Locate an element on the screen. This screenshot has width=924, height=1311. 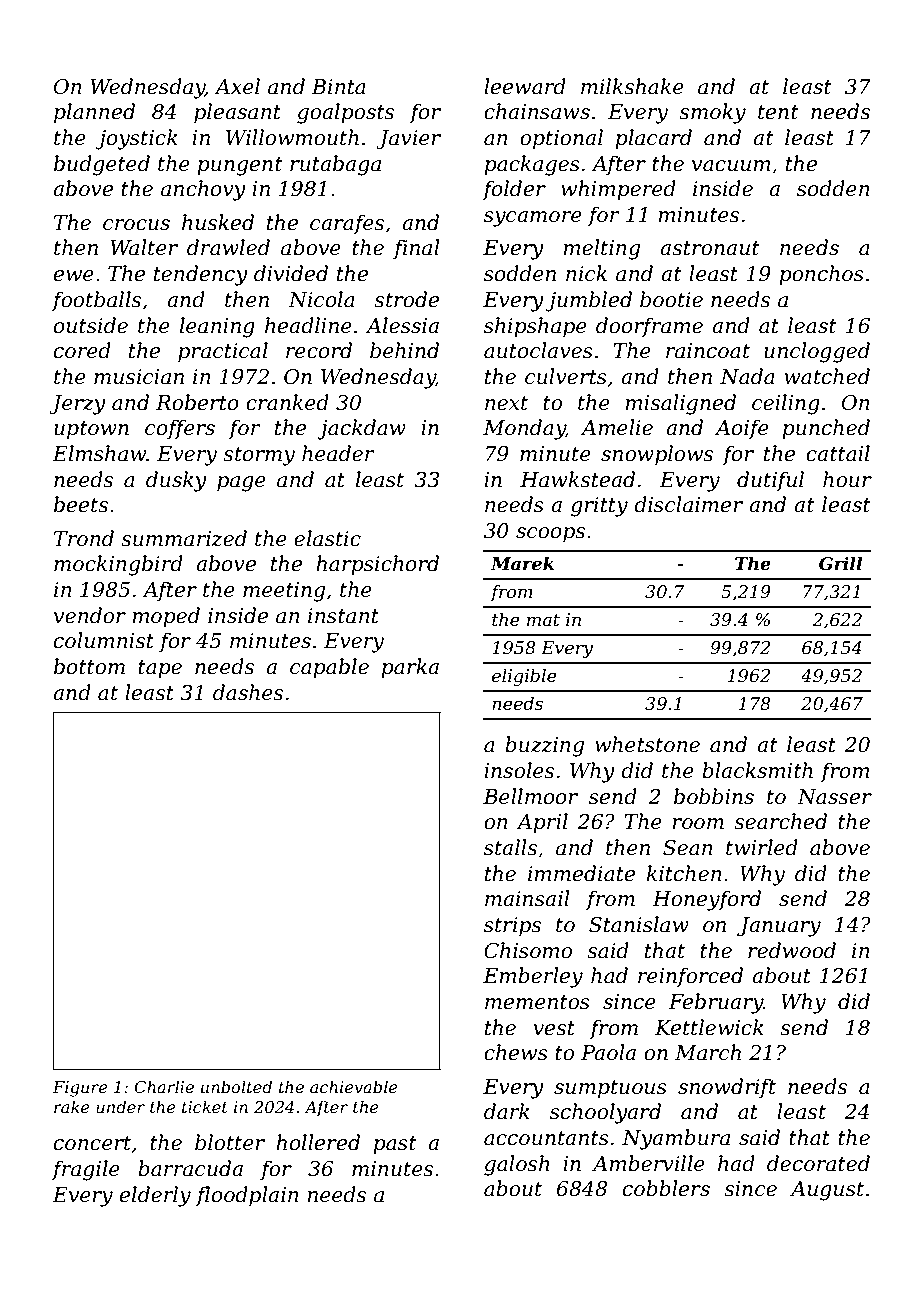
doorframe is located at coordinates (649, 327).
